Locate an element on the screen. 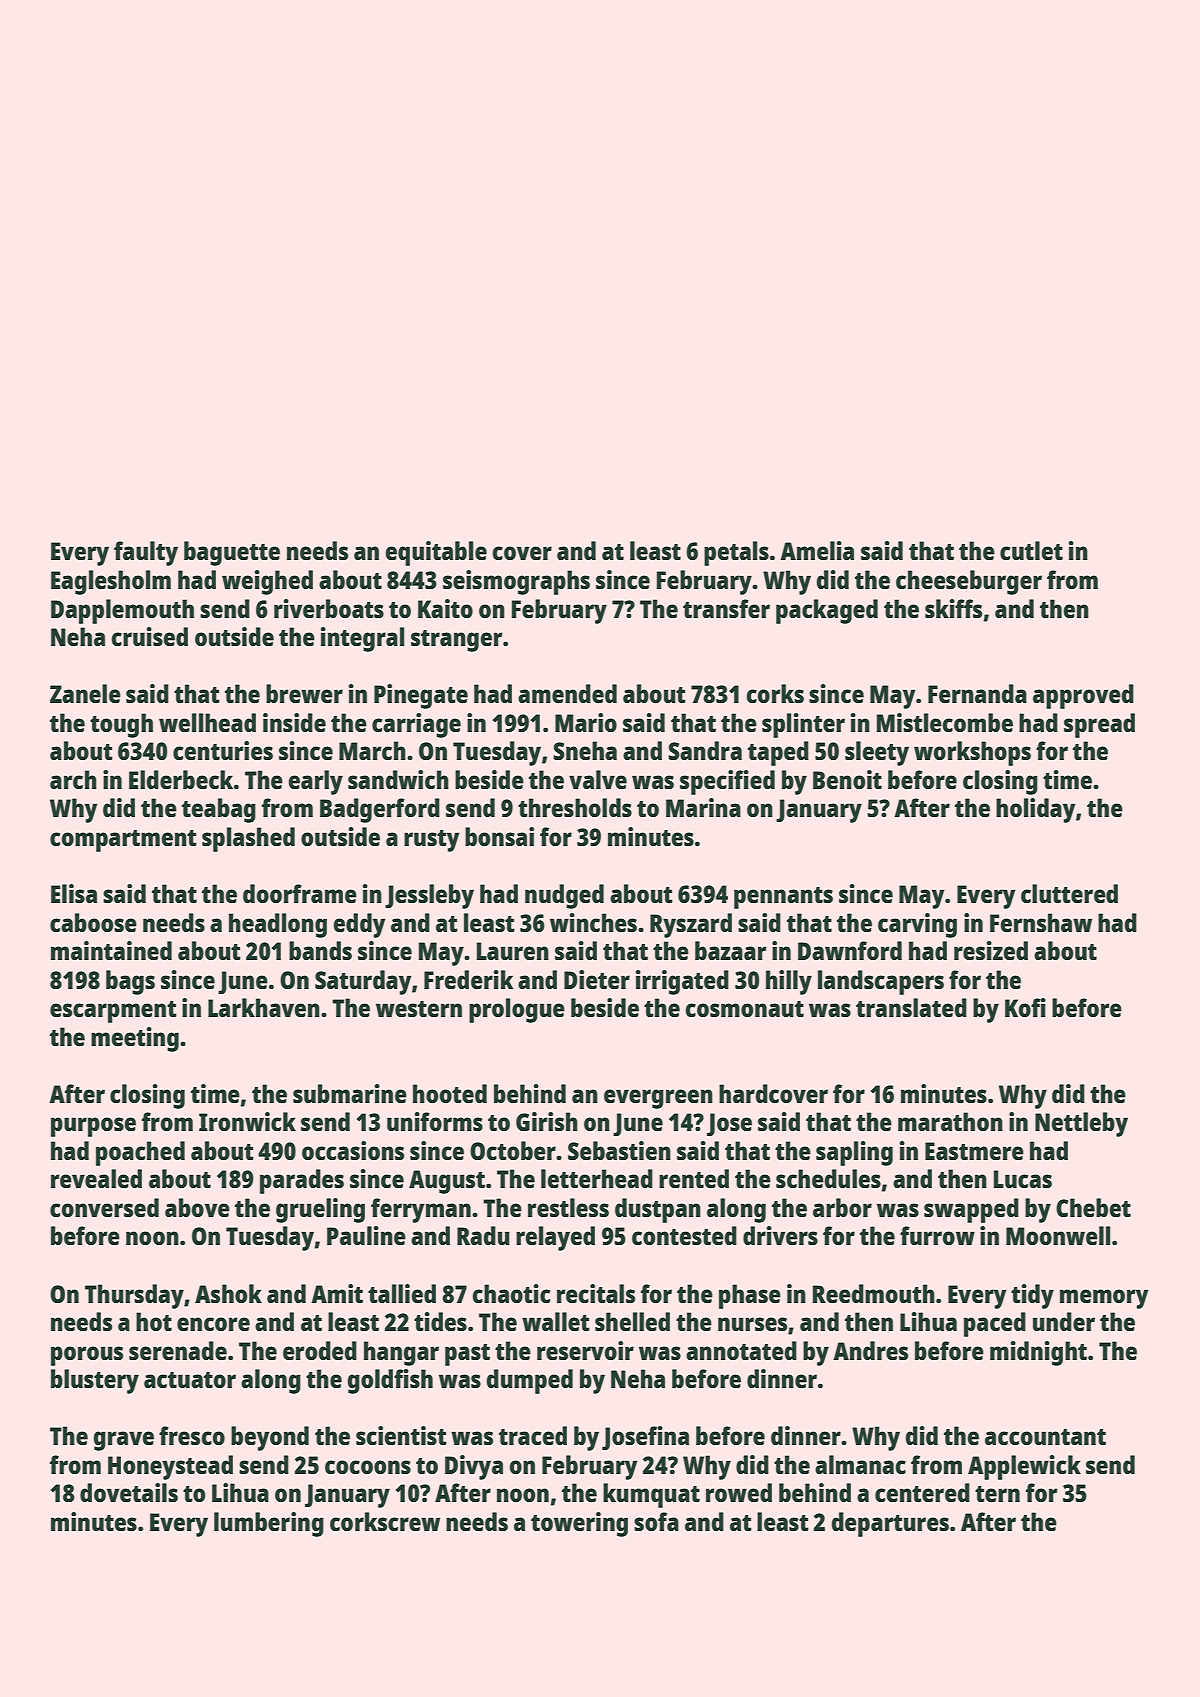  grave is located at coordinates (123, 1441).
